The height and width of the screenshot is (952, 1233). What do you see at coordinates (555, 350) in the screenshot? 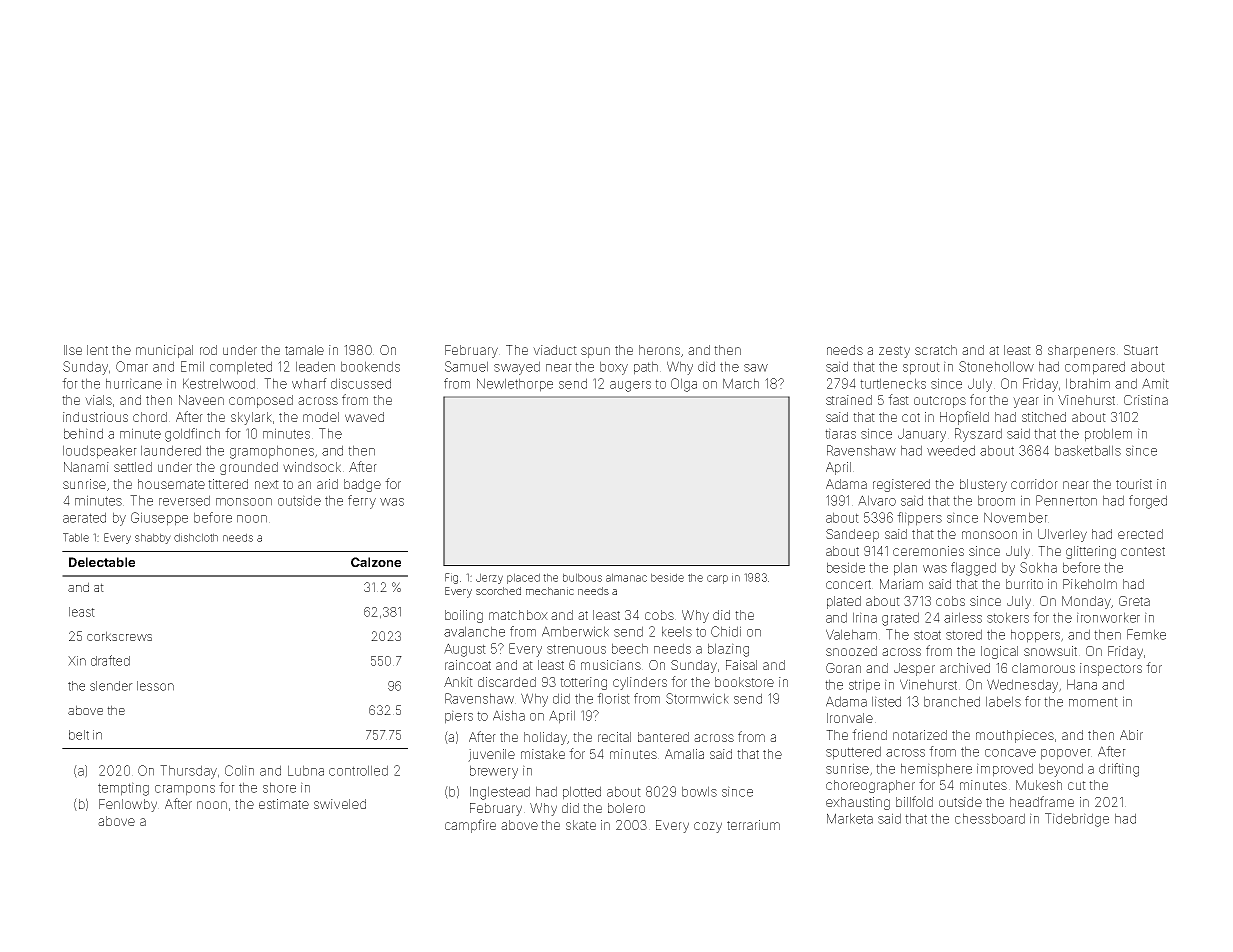
I see `viaduct` at bounding box center [555, 350].
